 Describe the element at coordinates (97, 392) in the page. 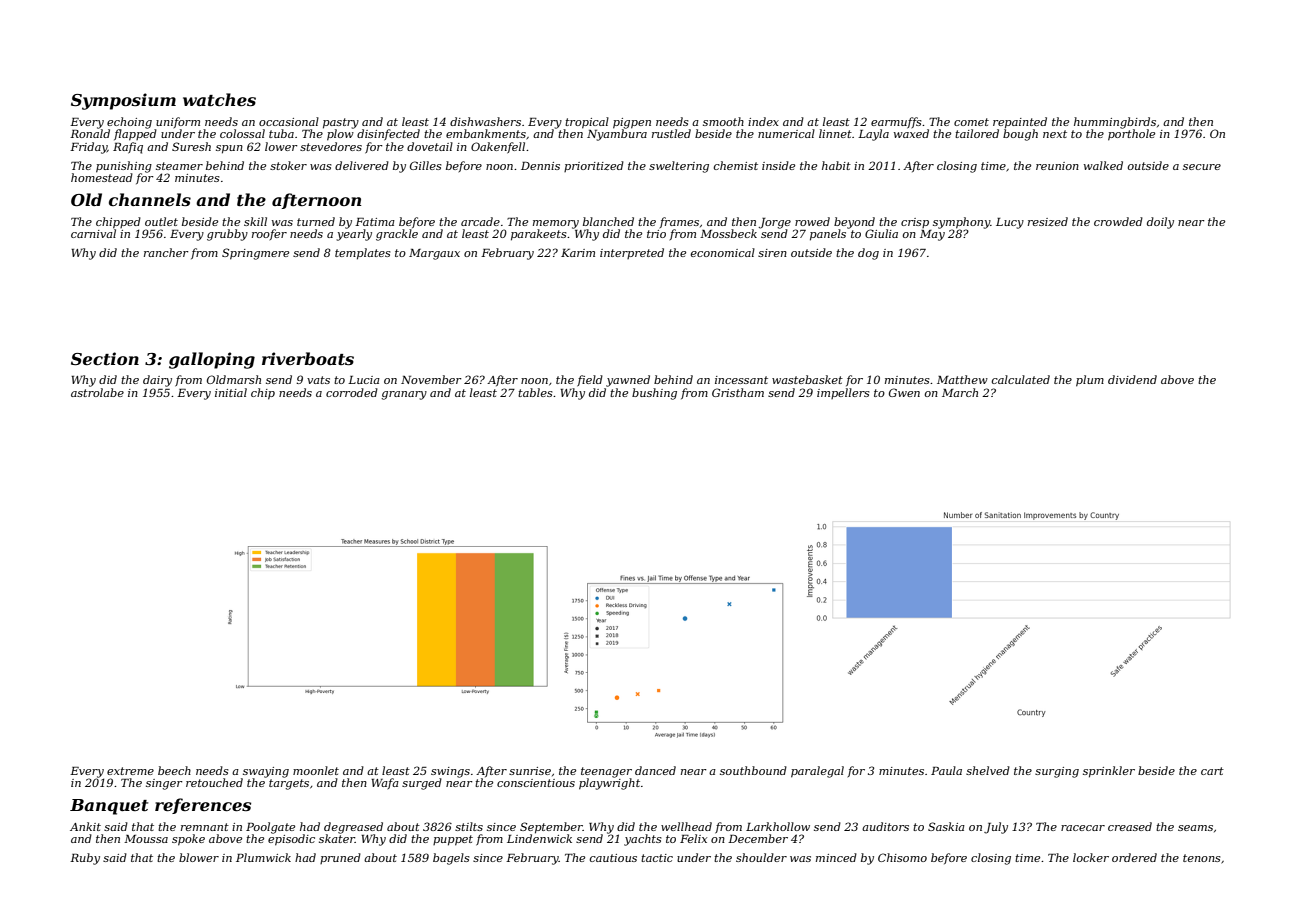

I see `astrolabe` at that location.
